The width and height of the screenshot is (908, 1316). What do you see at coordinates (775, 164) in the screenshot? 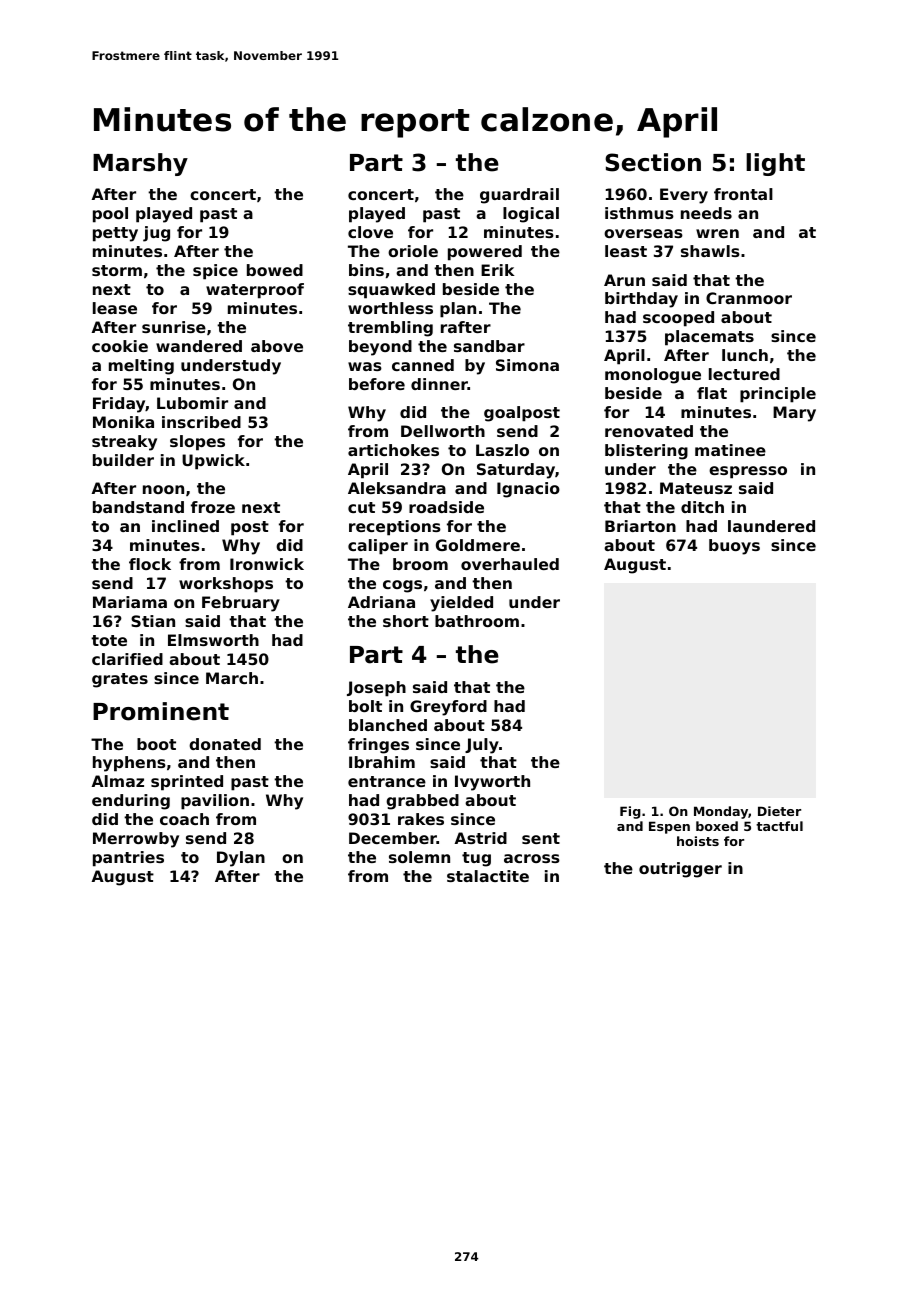
I see `light` at bounding box center [775, 164].
